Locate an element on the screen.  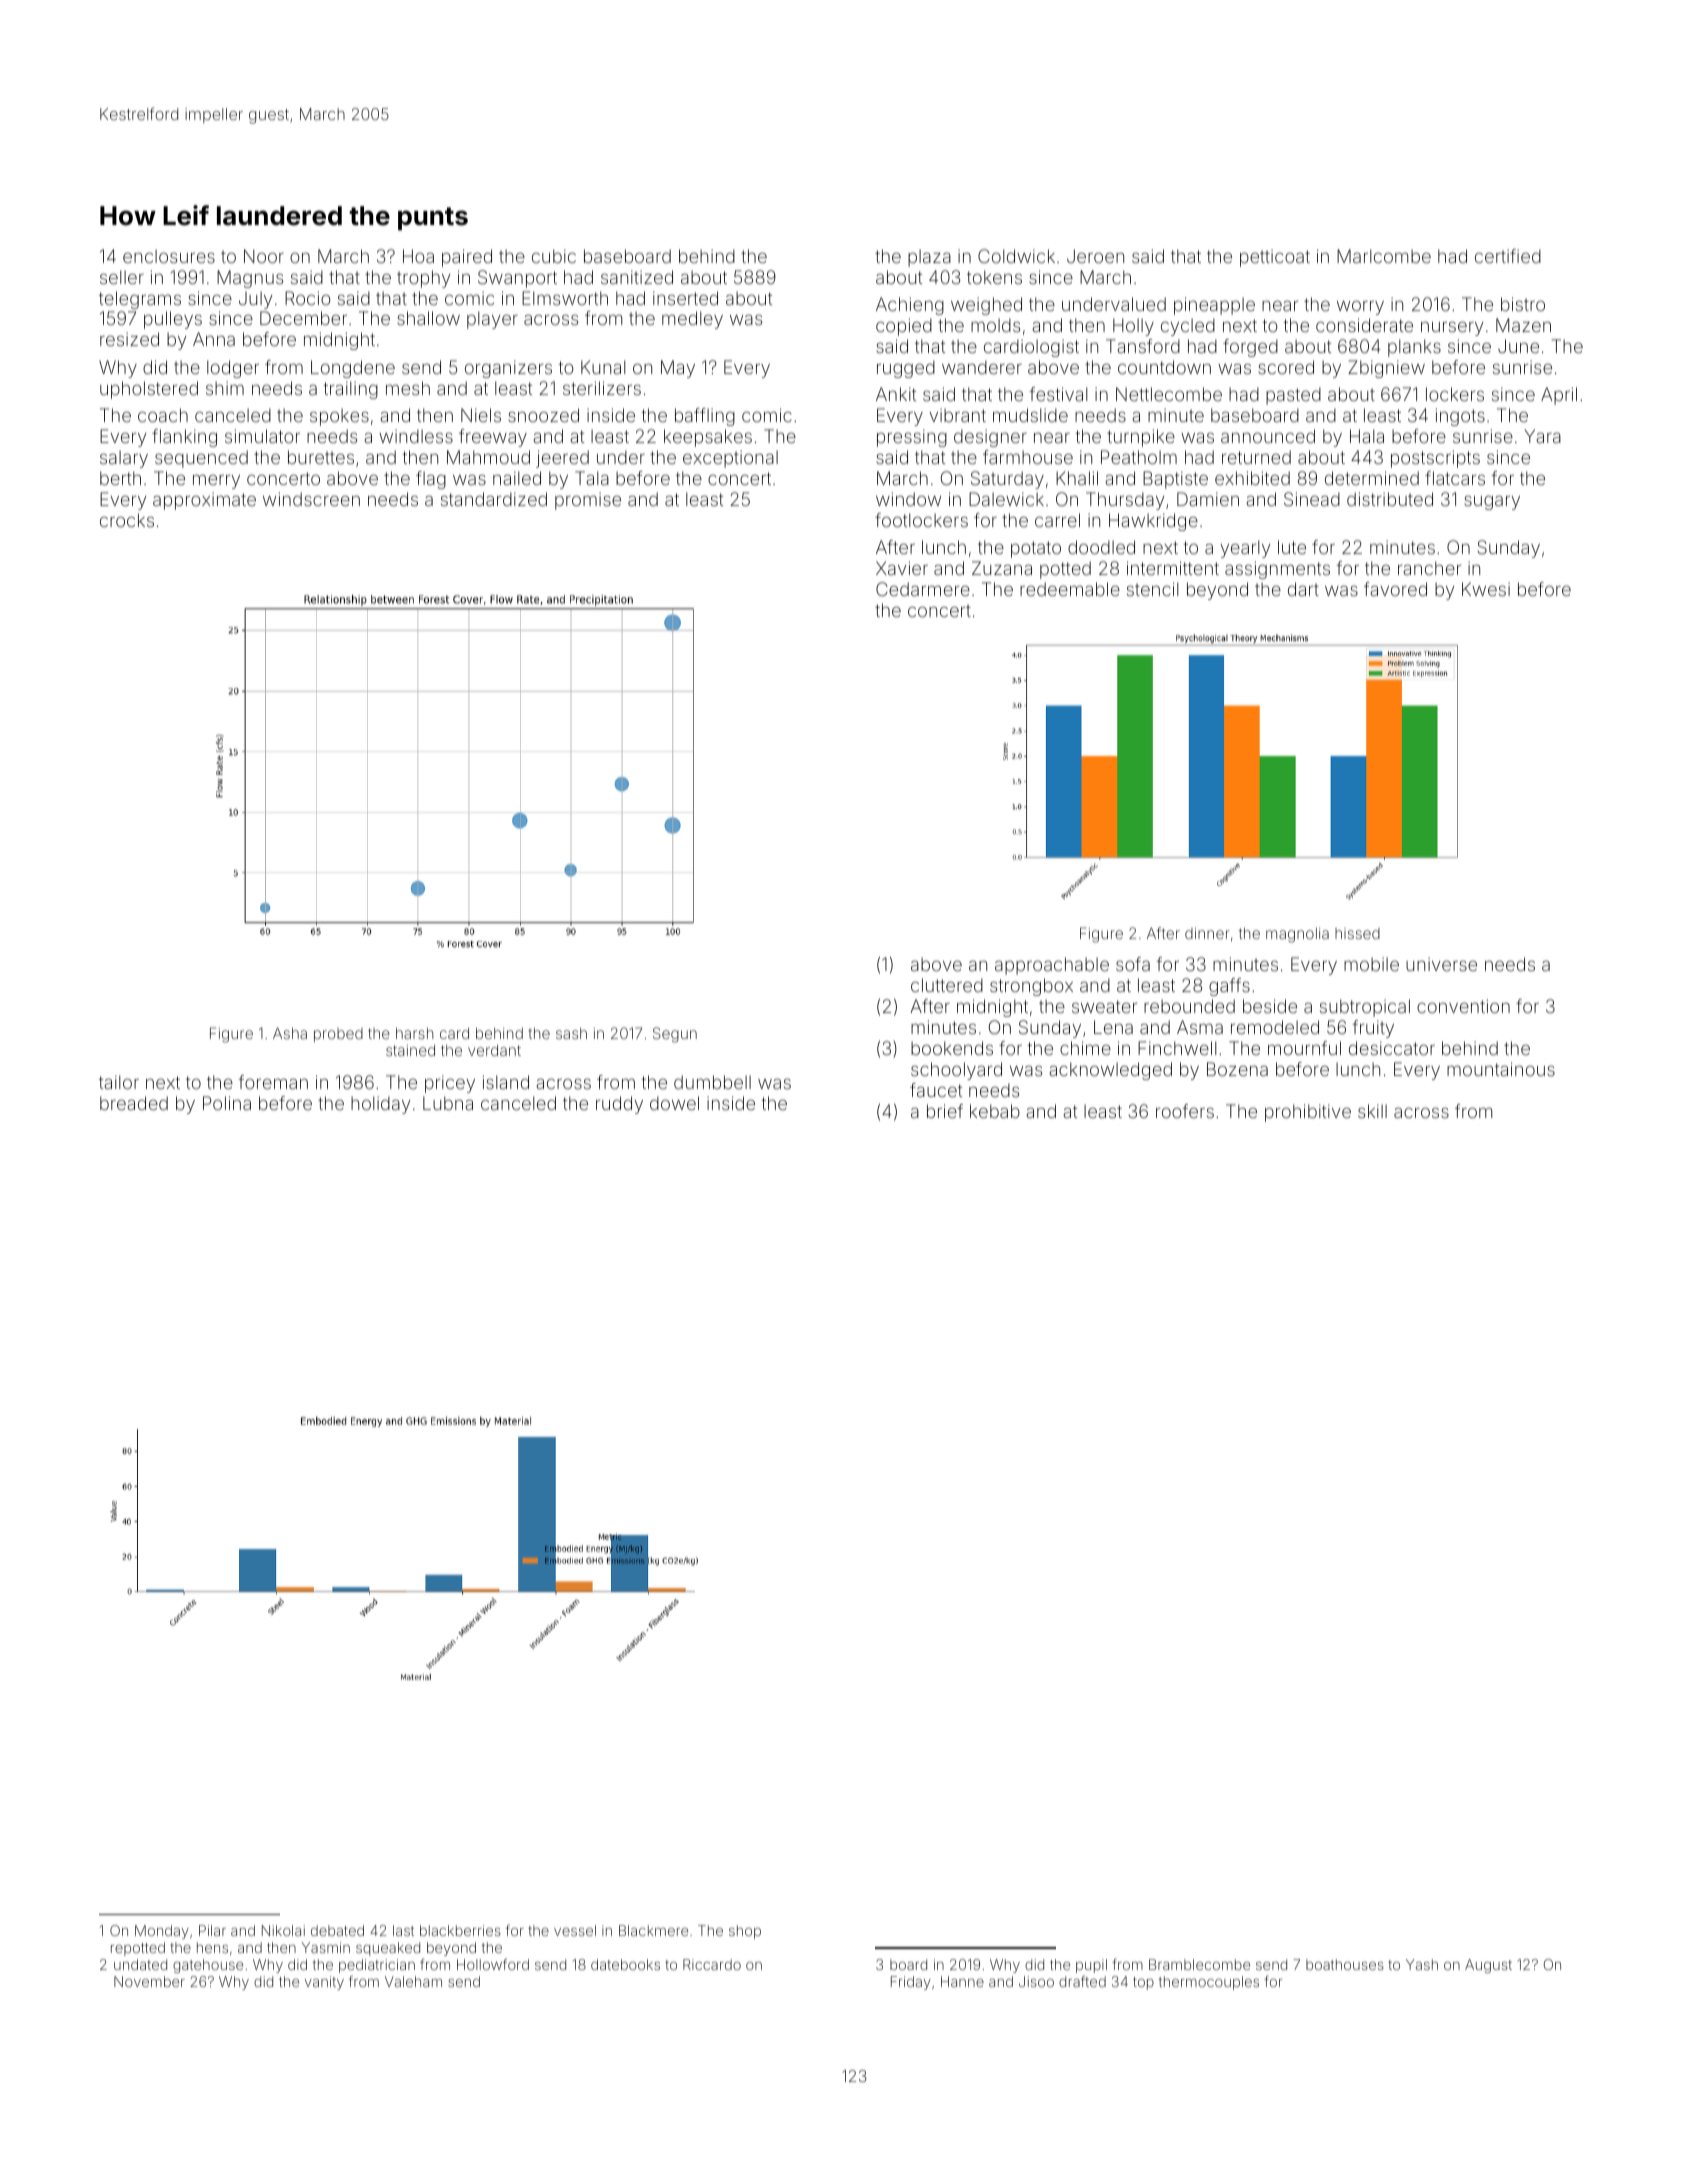
prohibitive is located at coordinates (1308, 1113).
